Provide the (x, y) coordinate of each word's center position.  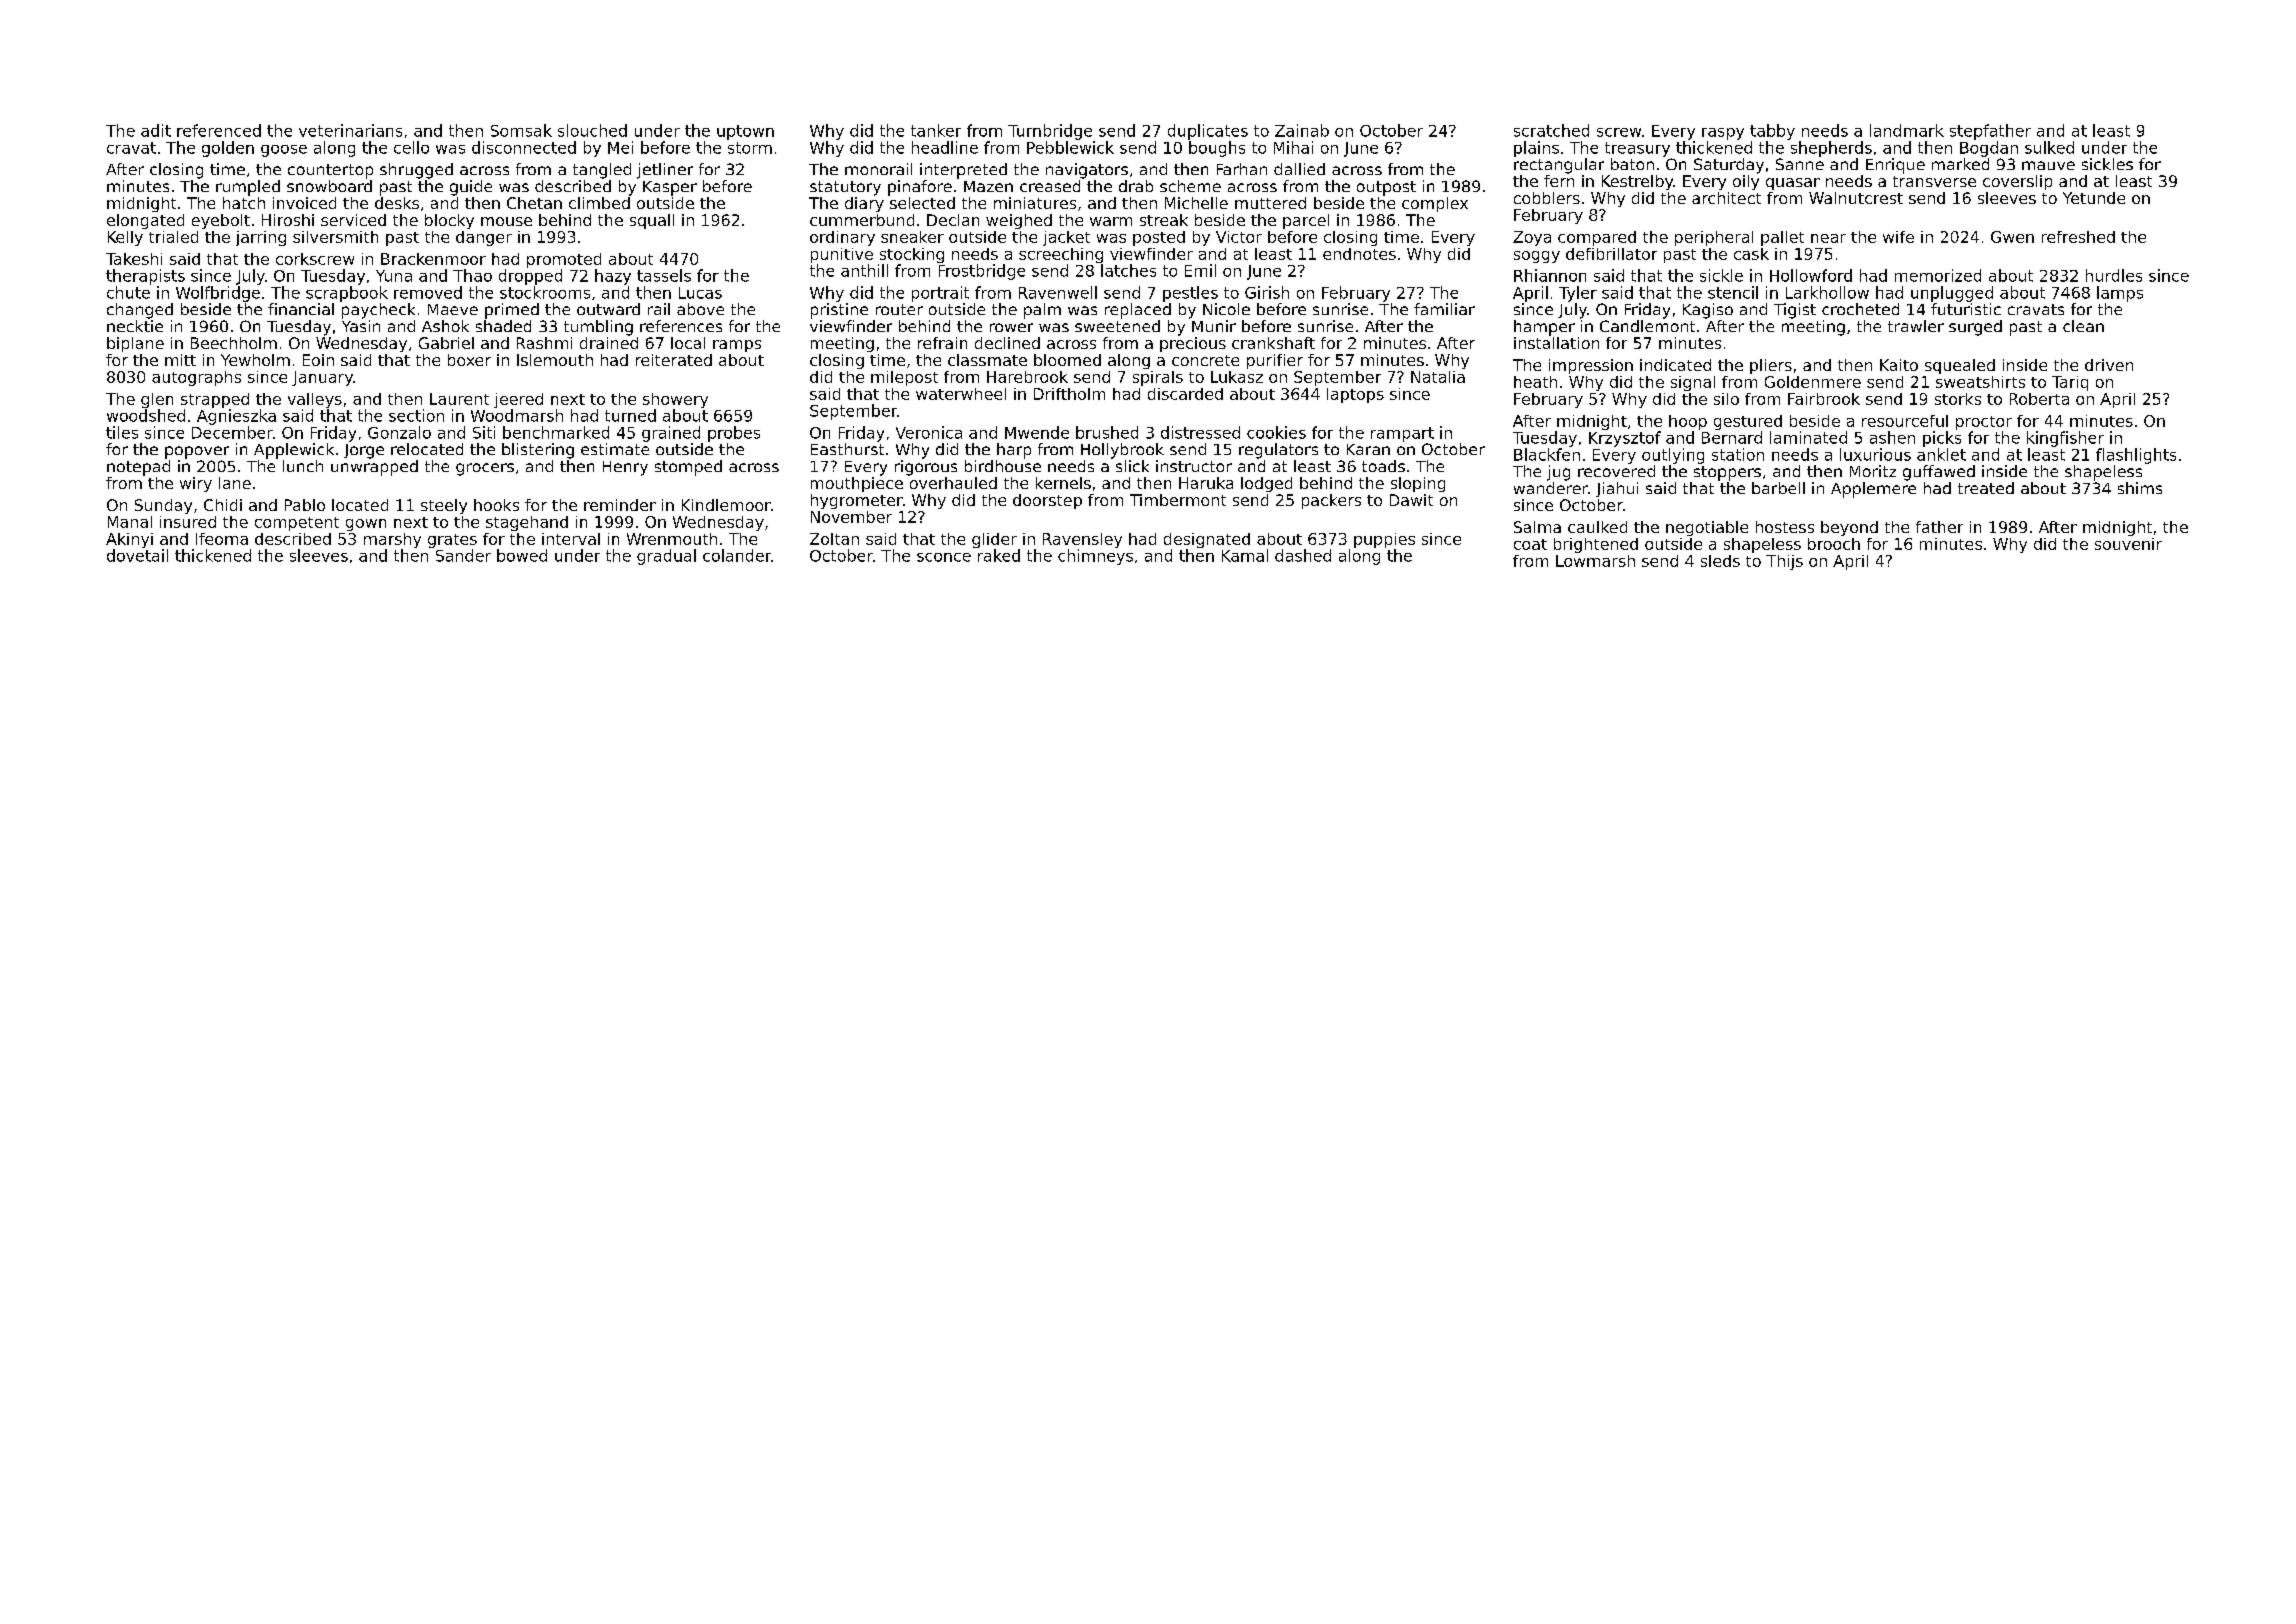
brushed (1107, 432)
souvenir (2128, 544)
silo (1726, 399)
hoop (1688, 422)
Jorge (364, 451)
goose (284, 151)
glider (994, 540)
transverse (1934, 181)
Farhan (1242, 169)
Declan (953, 220)
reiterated (674, 360)
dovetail (137, 555)
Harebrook (1027, 377)
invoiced (304, 203)
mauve (2048, 165)
